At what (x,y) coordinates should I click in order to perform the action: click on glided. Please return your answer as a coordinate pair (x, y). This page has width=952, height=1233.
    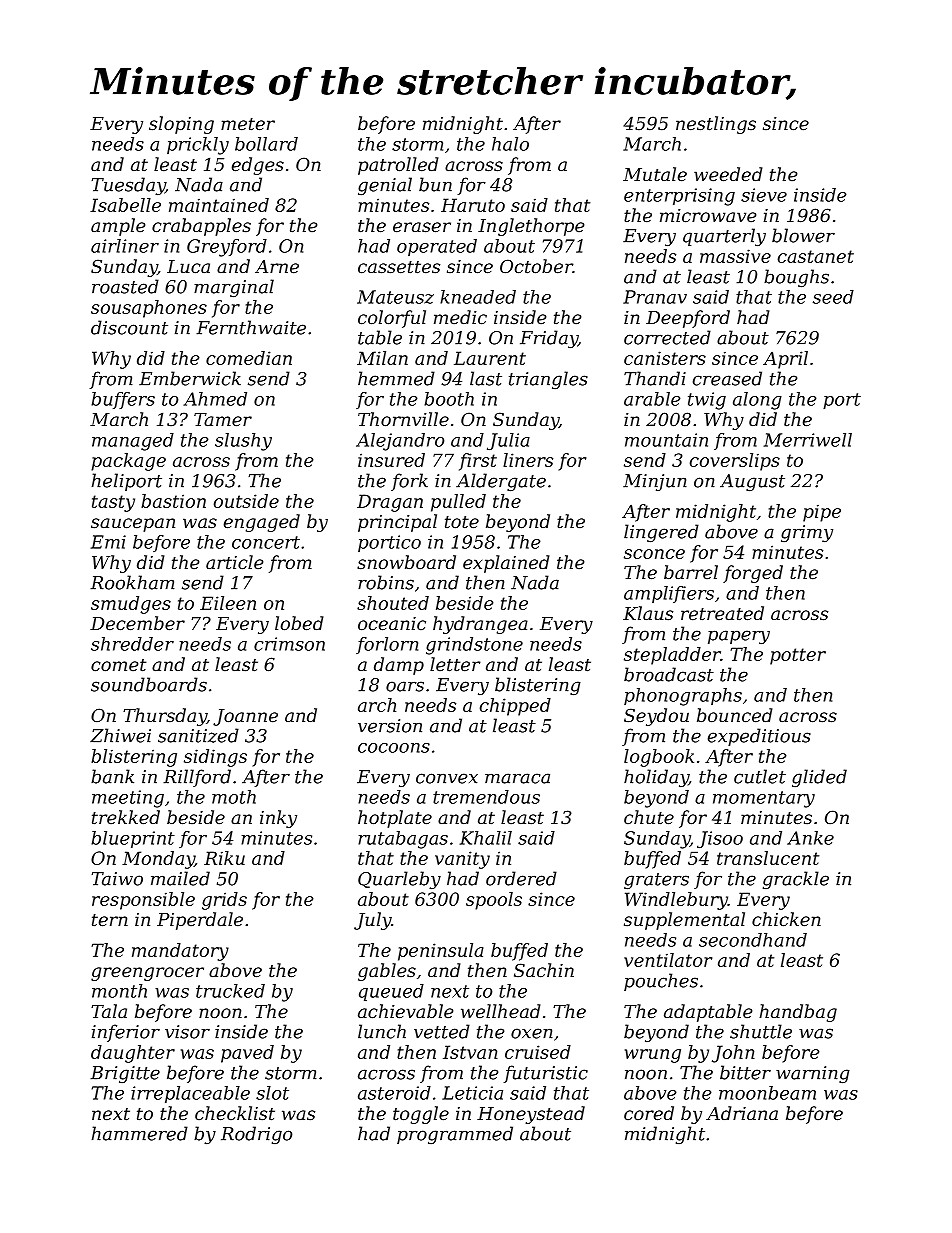
    Looking at the image, I should click on (819, 778).
